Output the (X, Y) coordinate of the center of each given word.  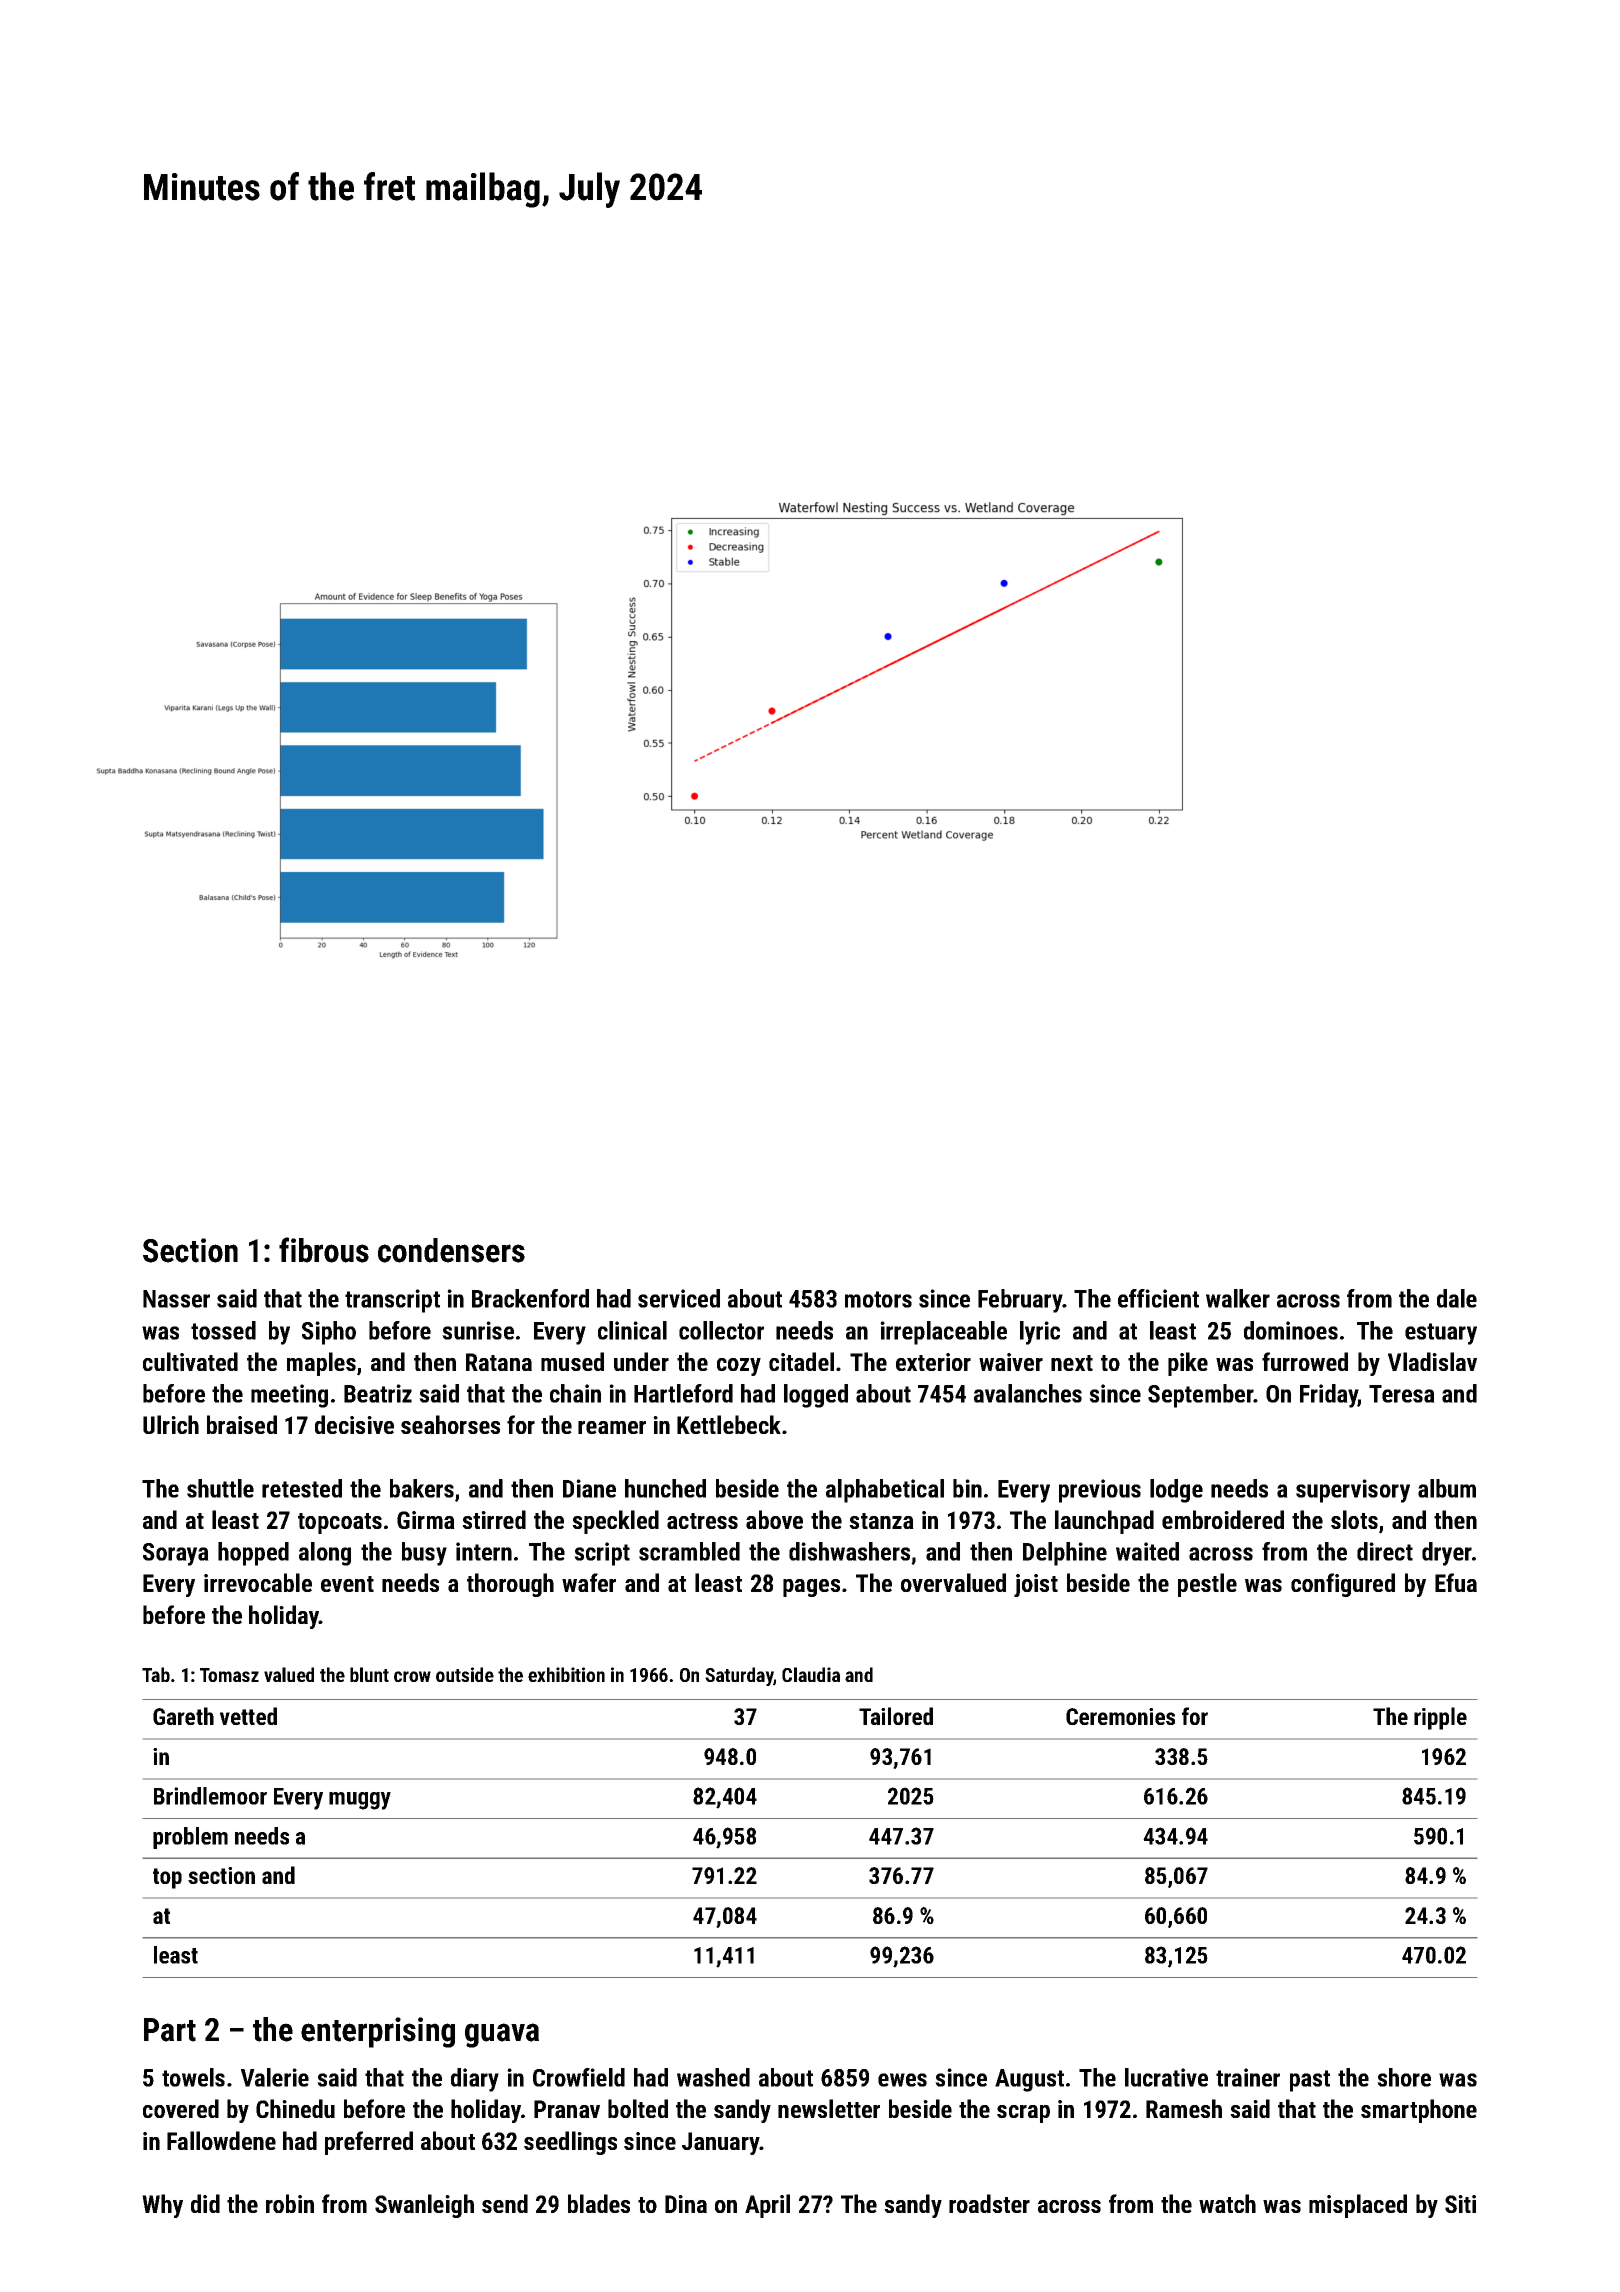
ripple (1440, 1718)
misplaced (1358, 2206)
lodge (1176, 1491)
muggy (360, 1801)
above (774, 1519)
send (505, 2203)
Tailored (896, 1716)
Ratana (499, 1362)
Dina (686, 2204)
